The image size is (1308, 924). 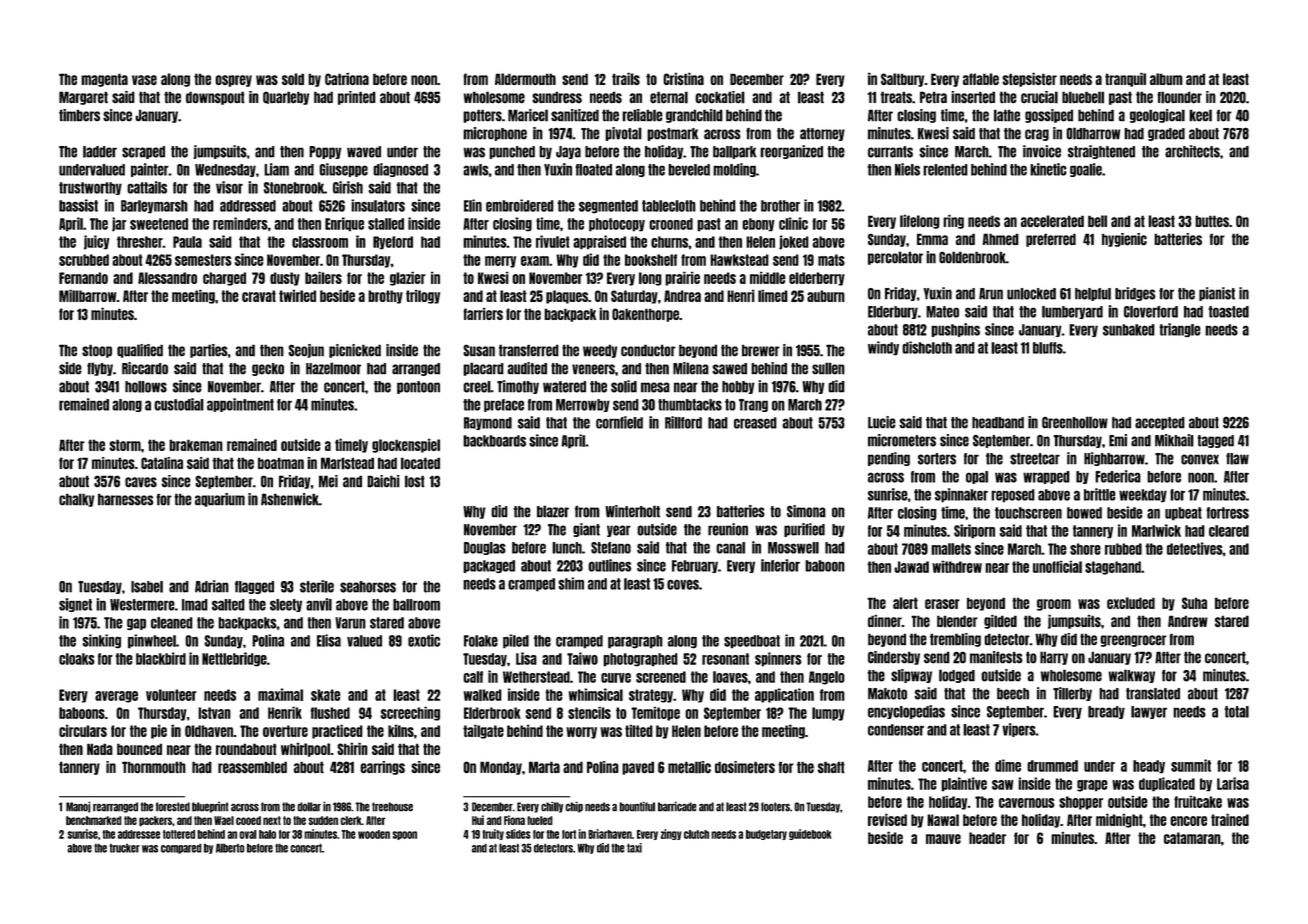 I want to click on Barleymarsh, so click(x=154, y=207).
